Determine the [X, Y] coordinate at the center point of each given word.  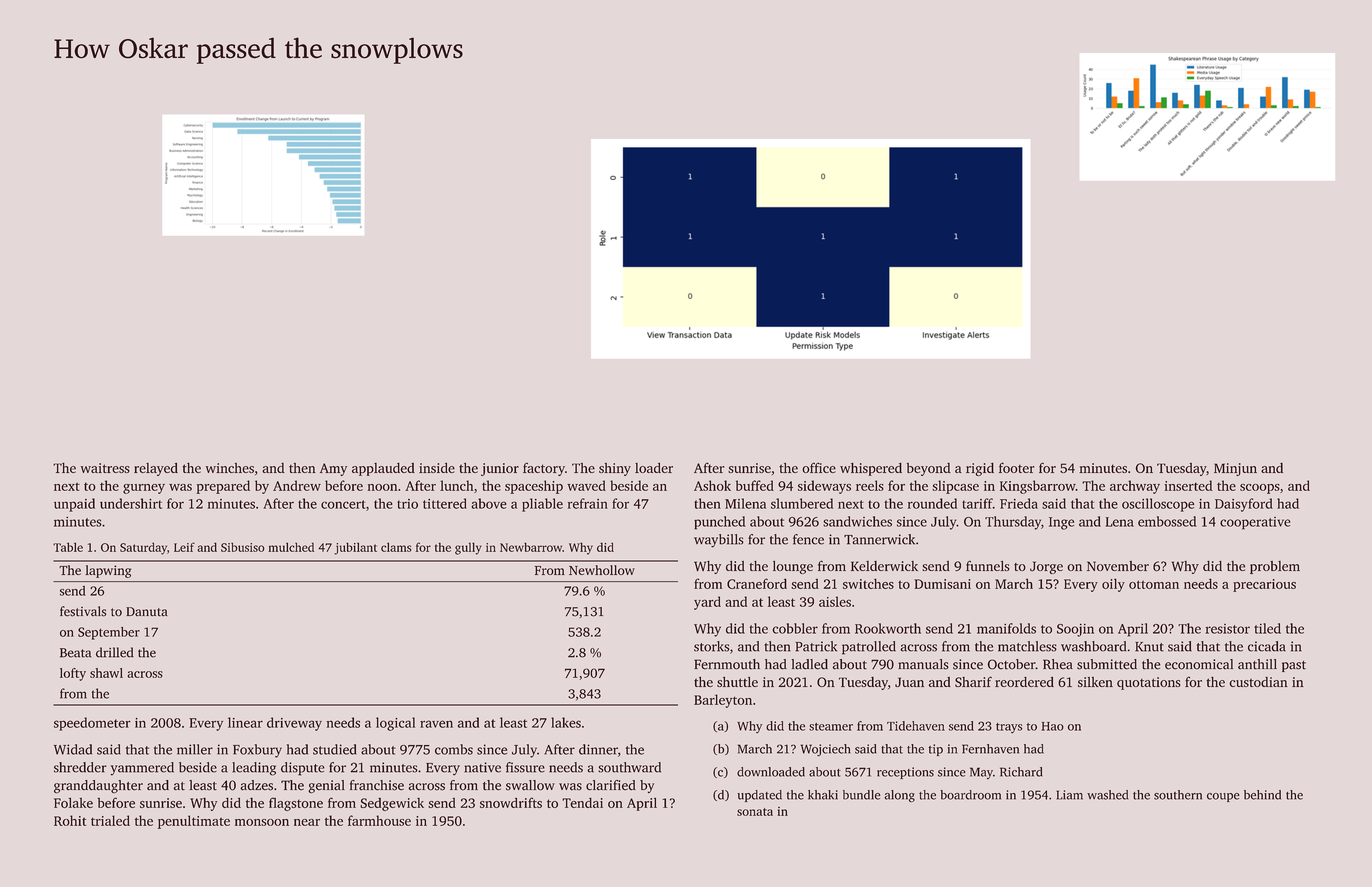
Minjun [1235, 469]
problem [1275, 567]
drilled [114, 652]
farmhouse [379, 820]
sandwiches [857, 521]
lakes [566, 722]
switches [868, 583]
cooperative [1255, 523]
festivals [83, 611]
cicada [1267, 646]
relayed [156, 469]
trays [1009, 728]
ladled [810, 664]
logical [395, 724]
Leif [184, 547]
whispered [871, 469]
